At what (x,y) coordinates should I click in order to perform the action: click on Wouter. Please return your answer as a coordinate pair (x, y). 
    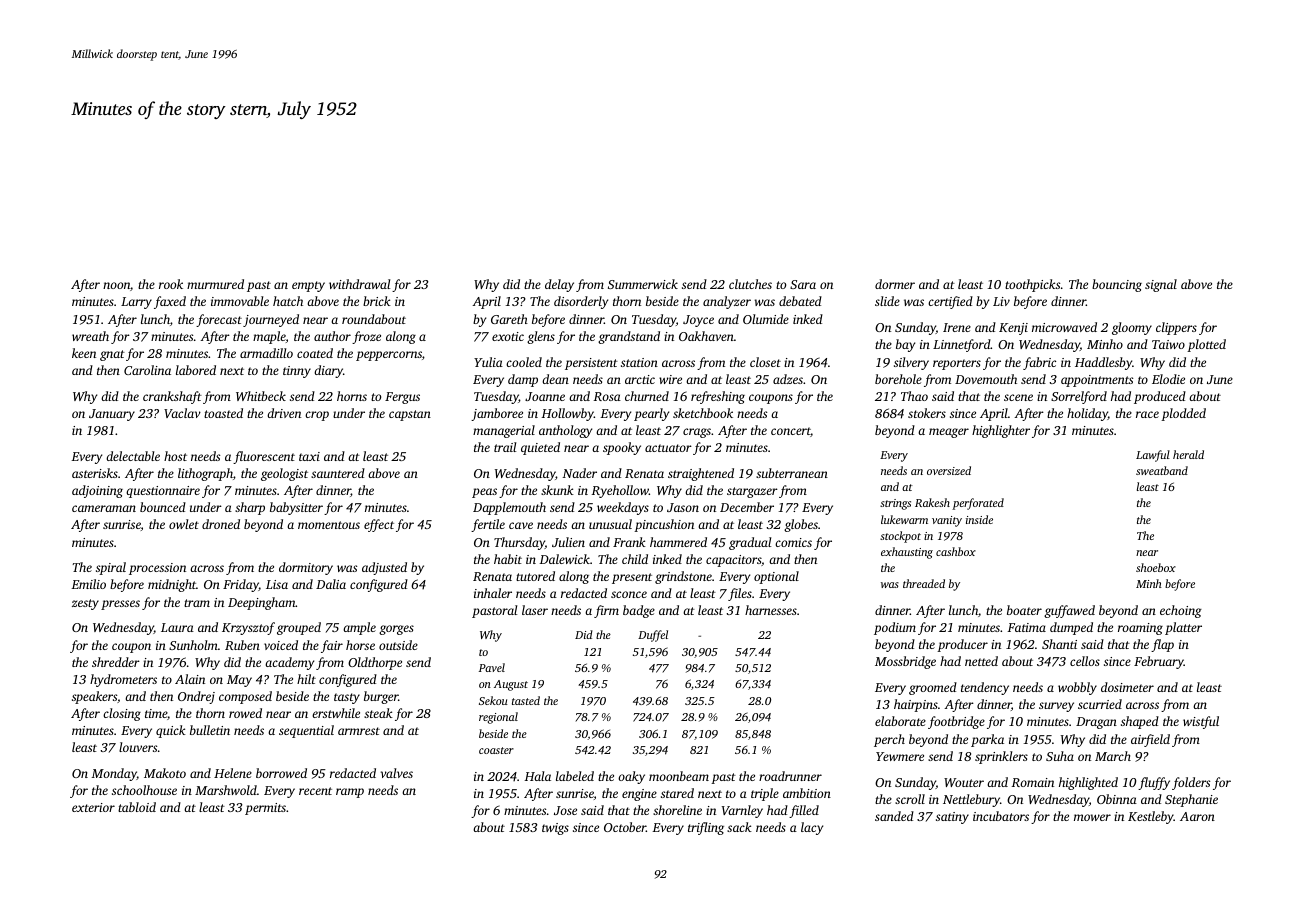
    Looking at the image, I should click on (964, 782).
